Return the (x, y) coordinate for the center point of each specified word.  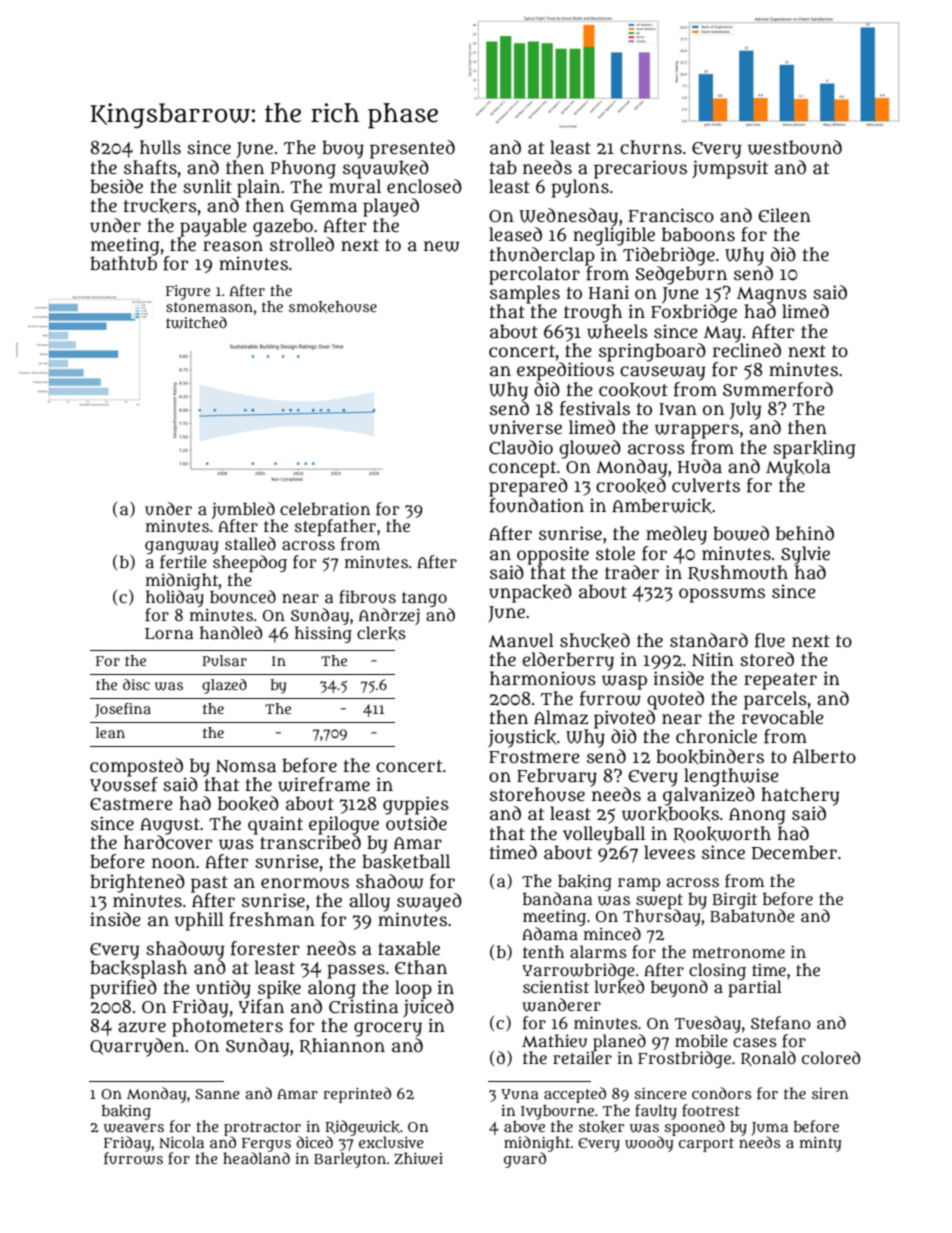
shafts (150, 167)
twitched (196, 323)
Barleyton (350, 1160)
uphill (199, 921)
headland (256, 1158)
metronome (738, 952)
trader (632, 572)
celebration (325, 508)
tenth (543, 951)
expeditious (565, 371)
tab (503, 167)
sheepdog (250, 563)
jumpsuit (730, 169)
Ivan (678, 409)
